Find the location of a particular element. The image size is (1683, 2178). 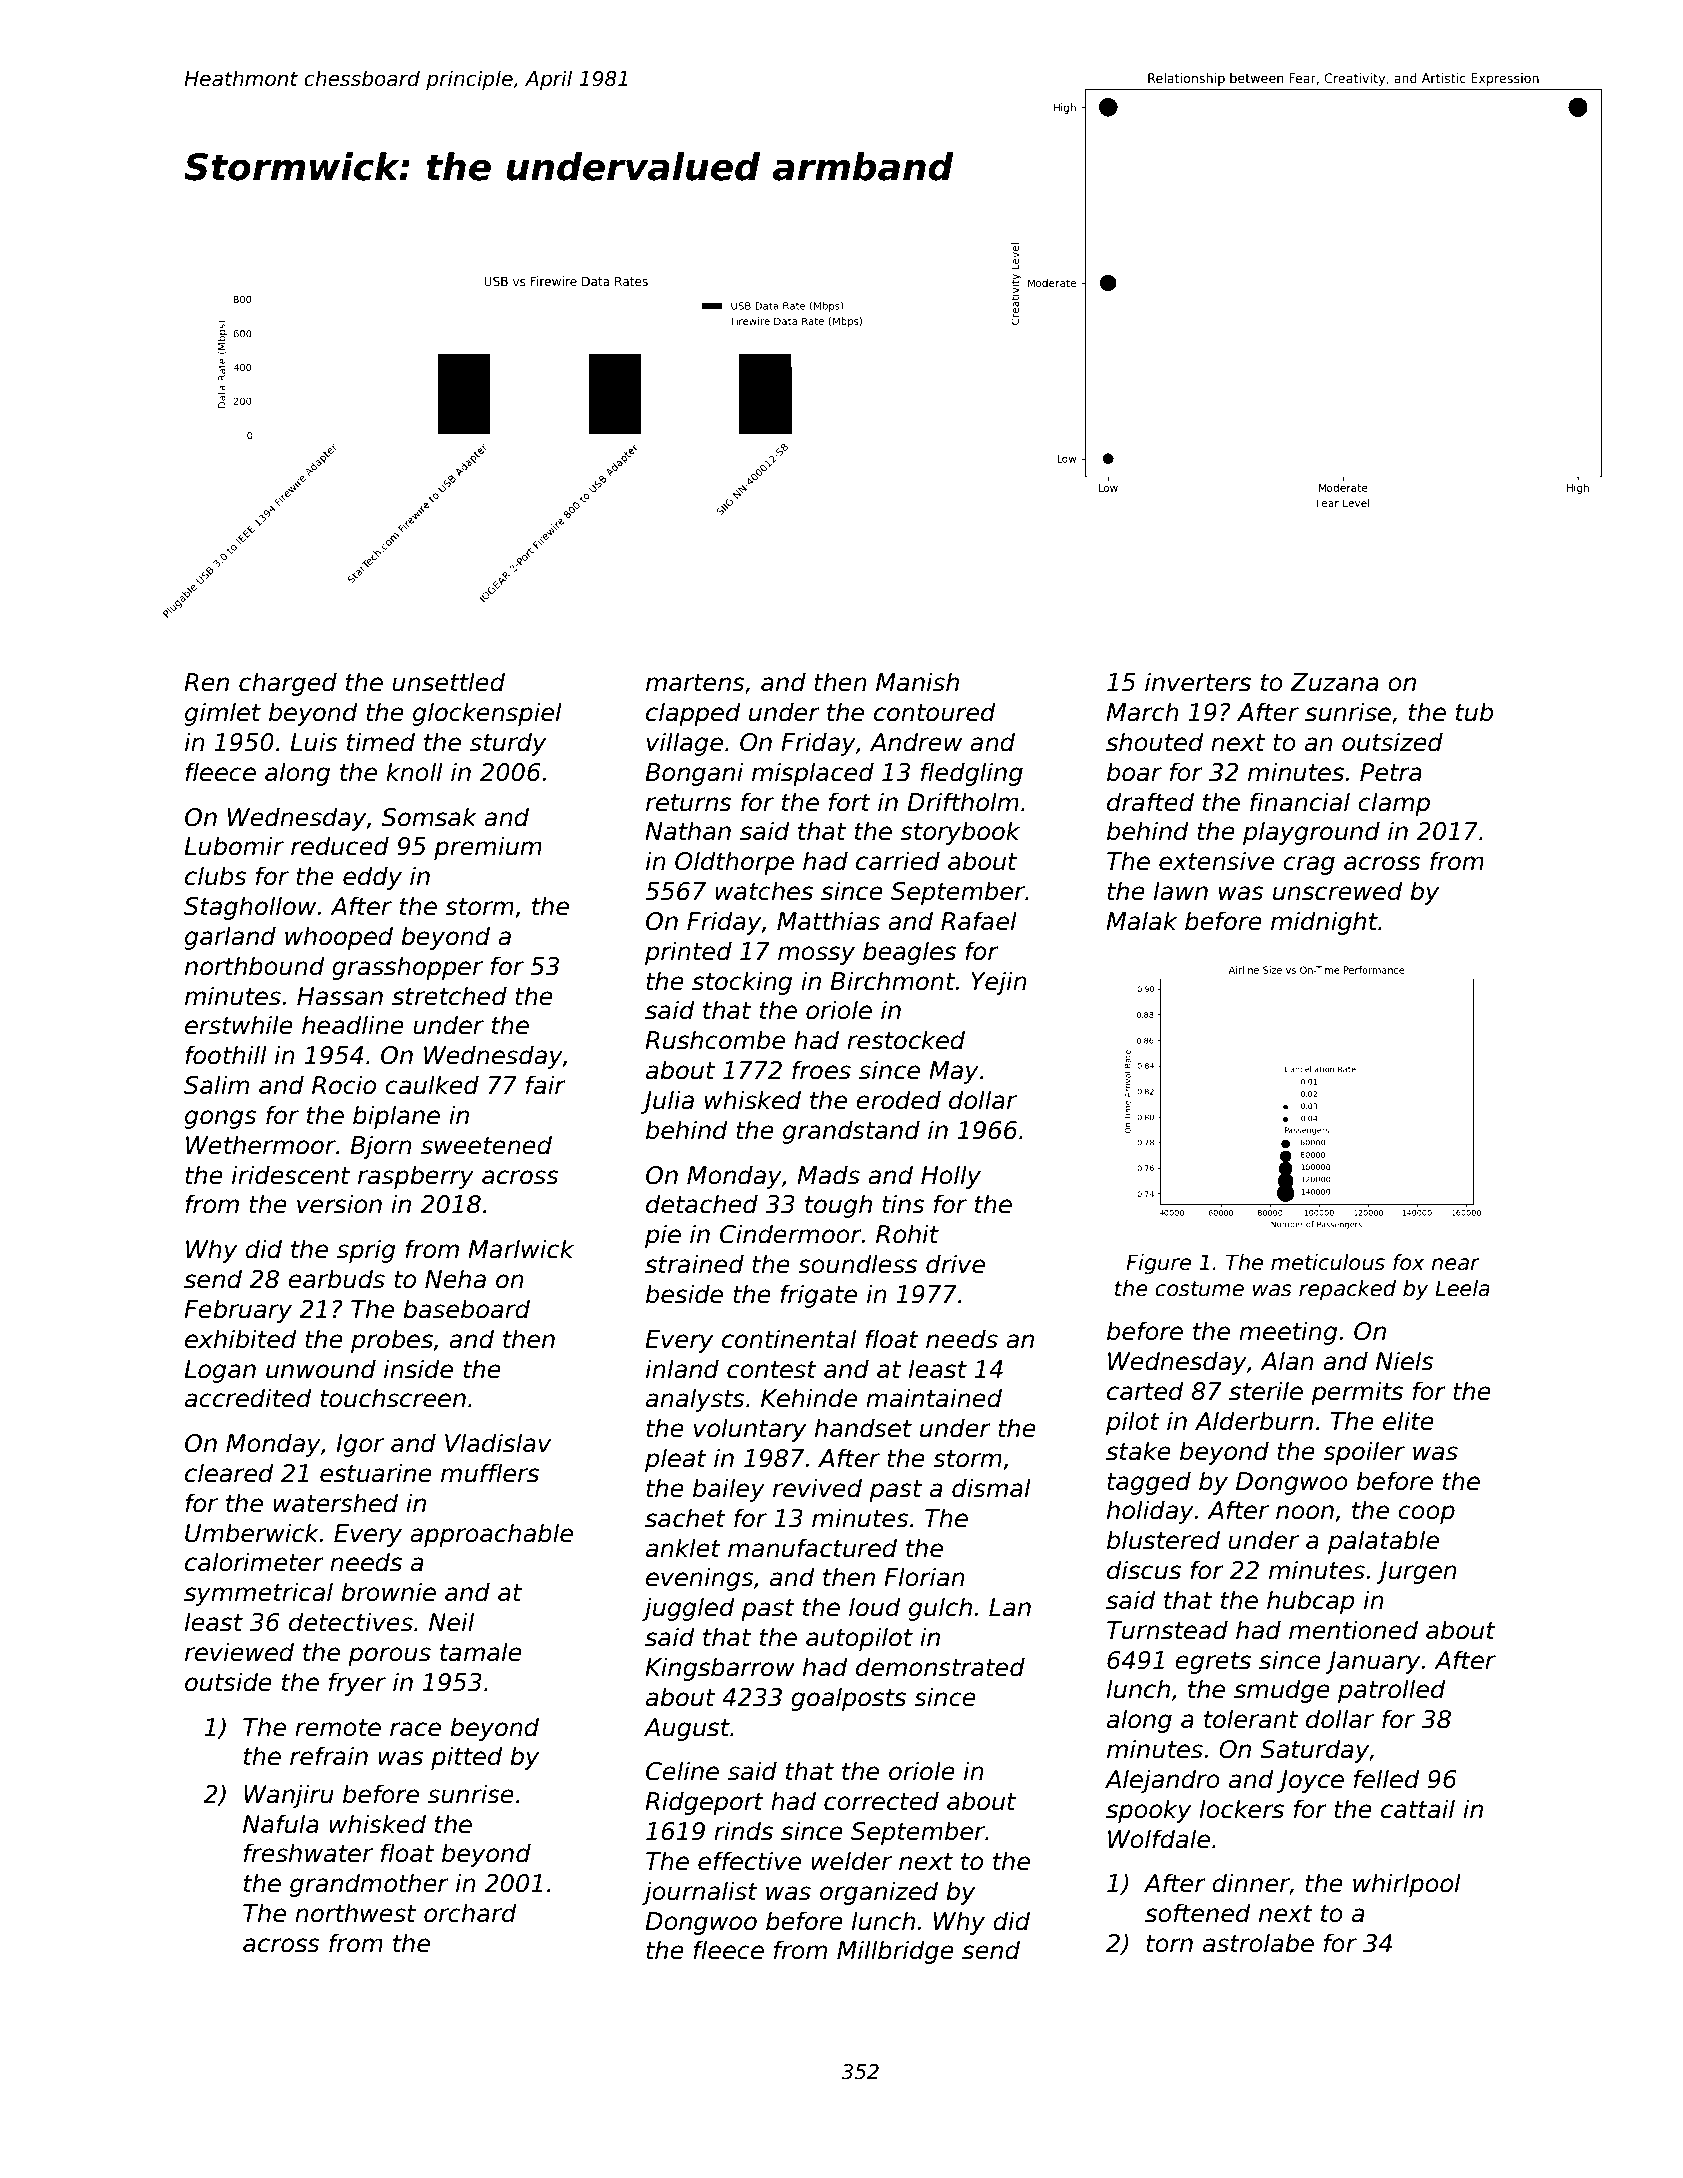

tub is located at coordinates (1474, 712).
